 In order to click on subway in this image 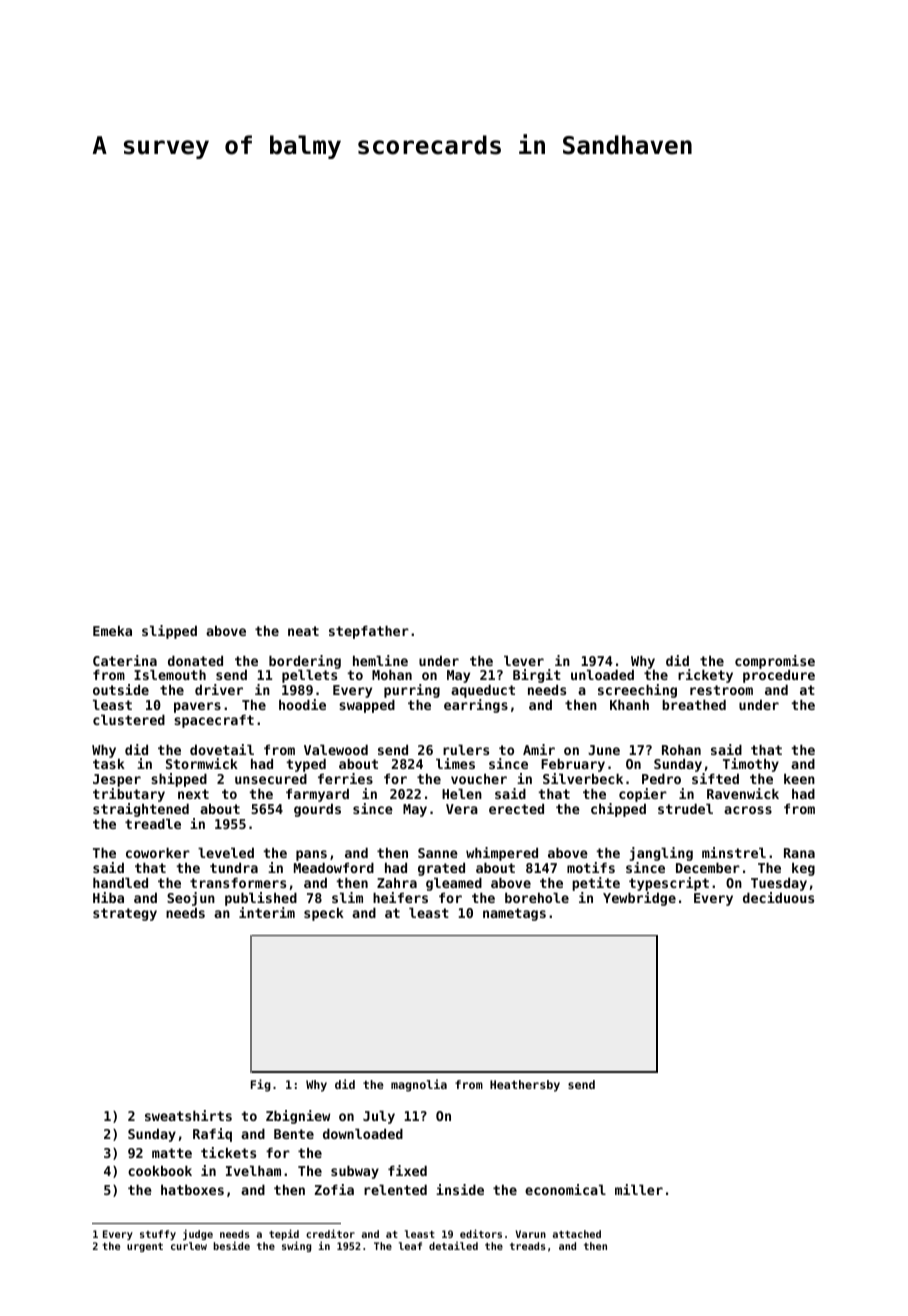, I will do `click(355, 1172)`.
